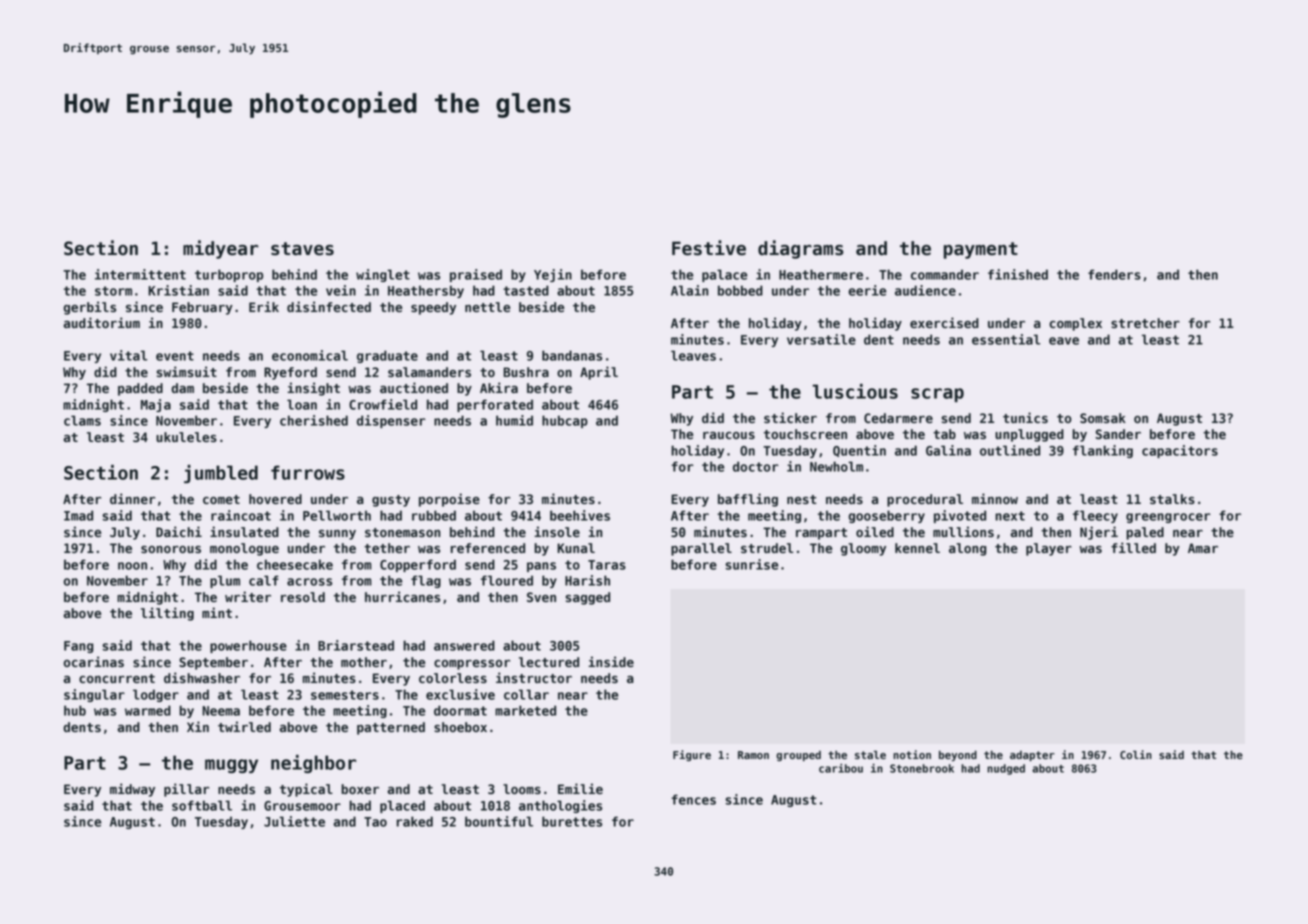 The width and height of the document is (1308, 924). Describe the element at coordinates (294, 821) in the document. I see `Juliette` at that location.
